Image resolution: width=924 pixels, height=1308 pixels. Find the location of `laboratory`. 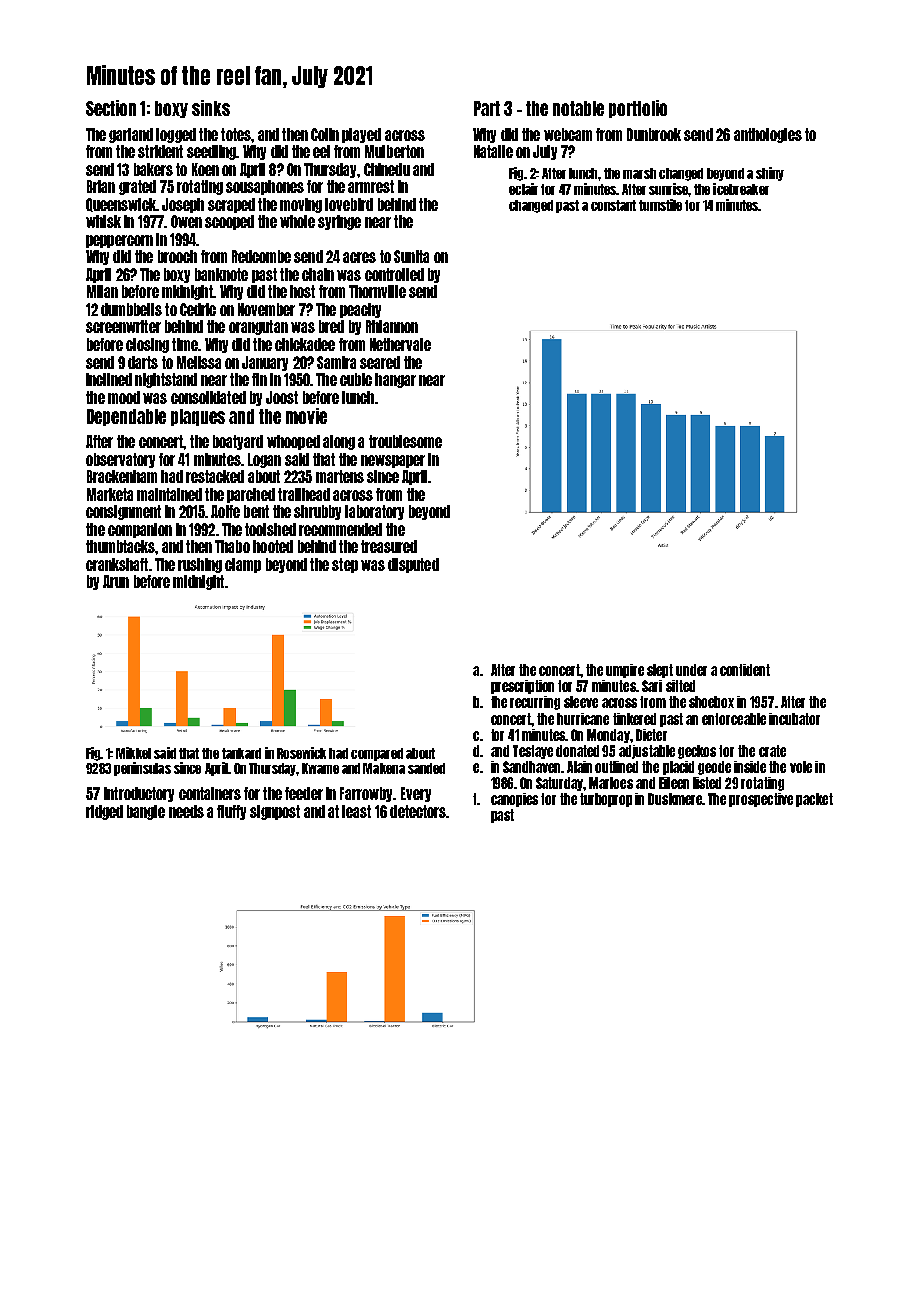

laboratory is located at coordinates (374, 512).
